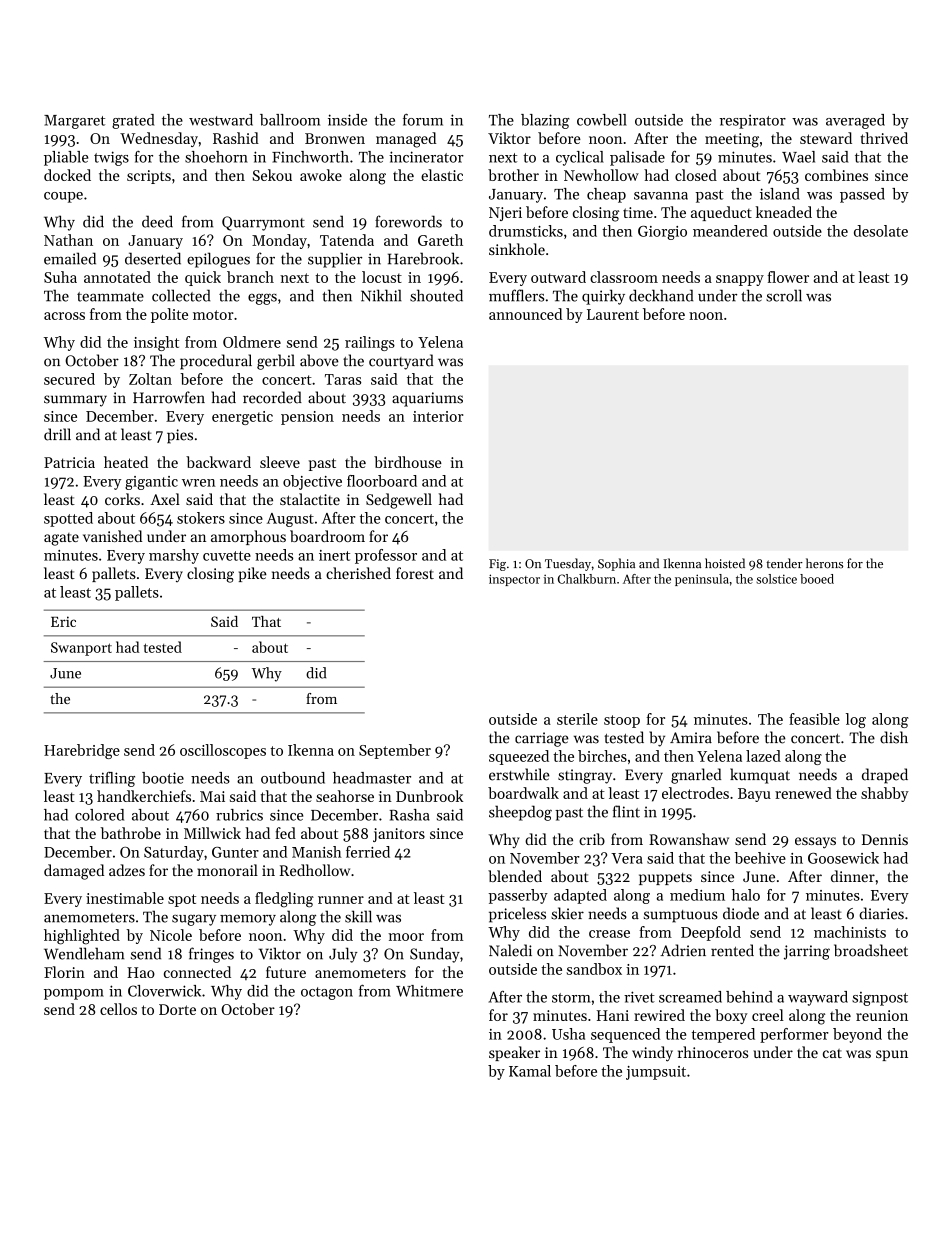 The image size is (952, 1233). What do you see at coordinates (157, 221) in the page?
I see `deed` at bounding box center [157, 221].
